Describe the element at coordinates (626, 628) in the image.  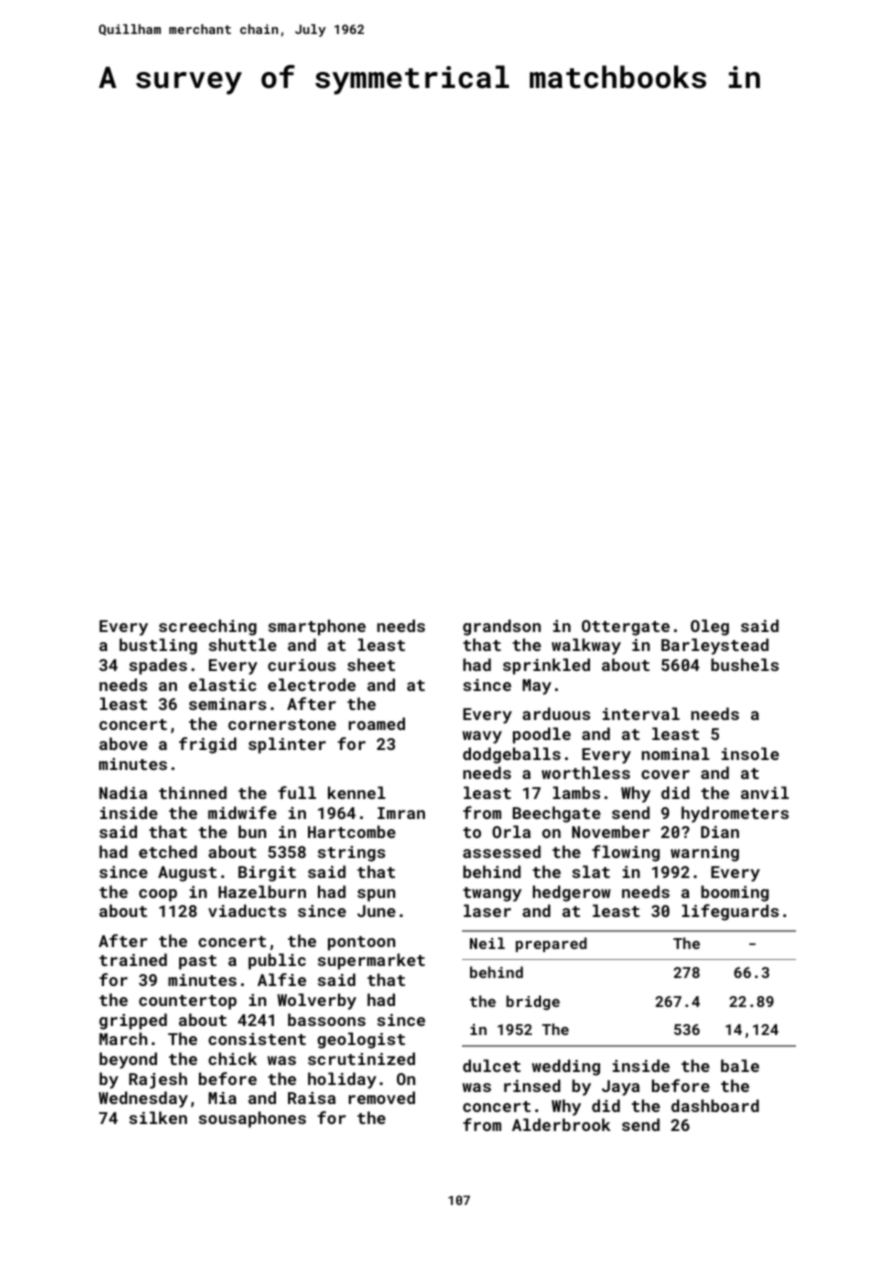
I see `Ottergate` at that location.
